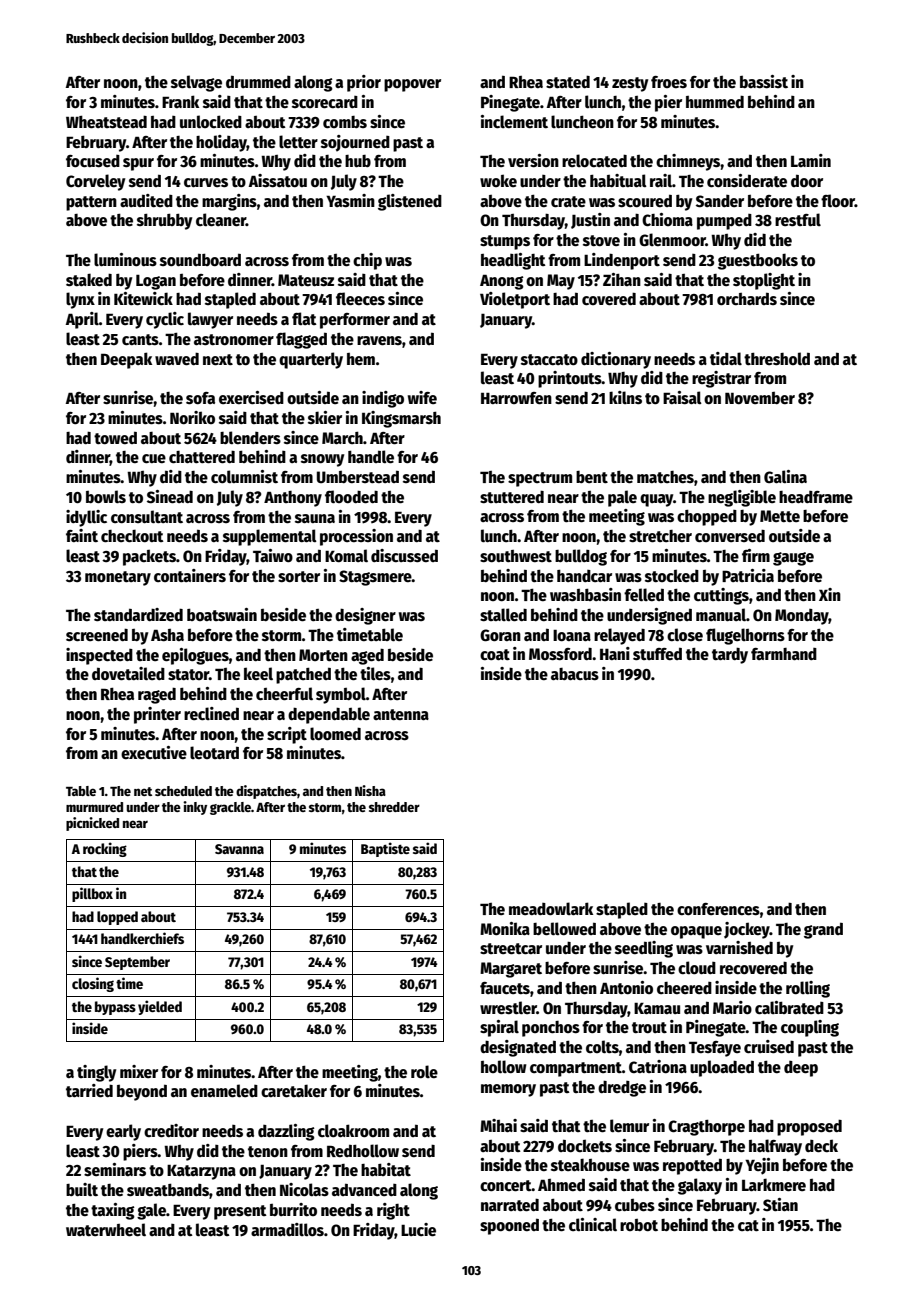 The height and width of the image is (1308, 924). I want to click on shredder, so click(394, 807).
